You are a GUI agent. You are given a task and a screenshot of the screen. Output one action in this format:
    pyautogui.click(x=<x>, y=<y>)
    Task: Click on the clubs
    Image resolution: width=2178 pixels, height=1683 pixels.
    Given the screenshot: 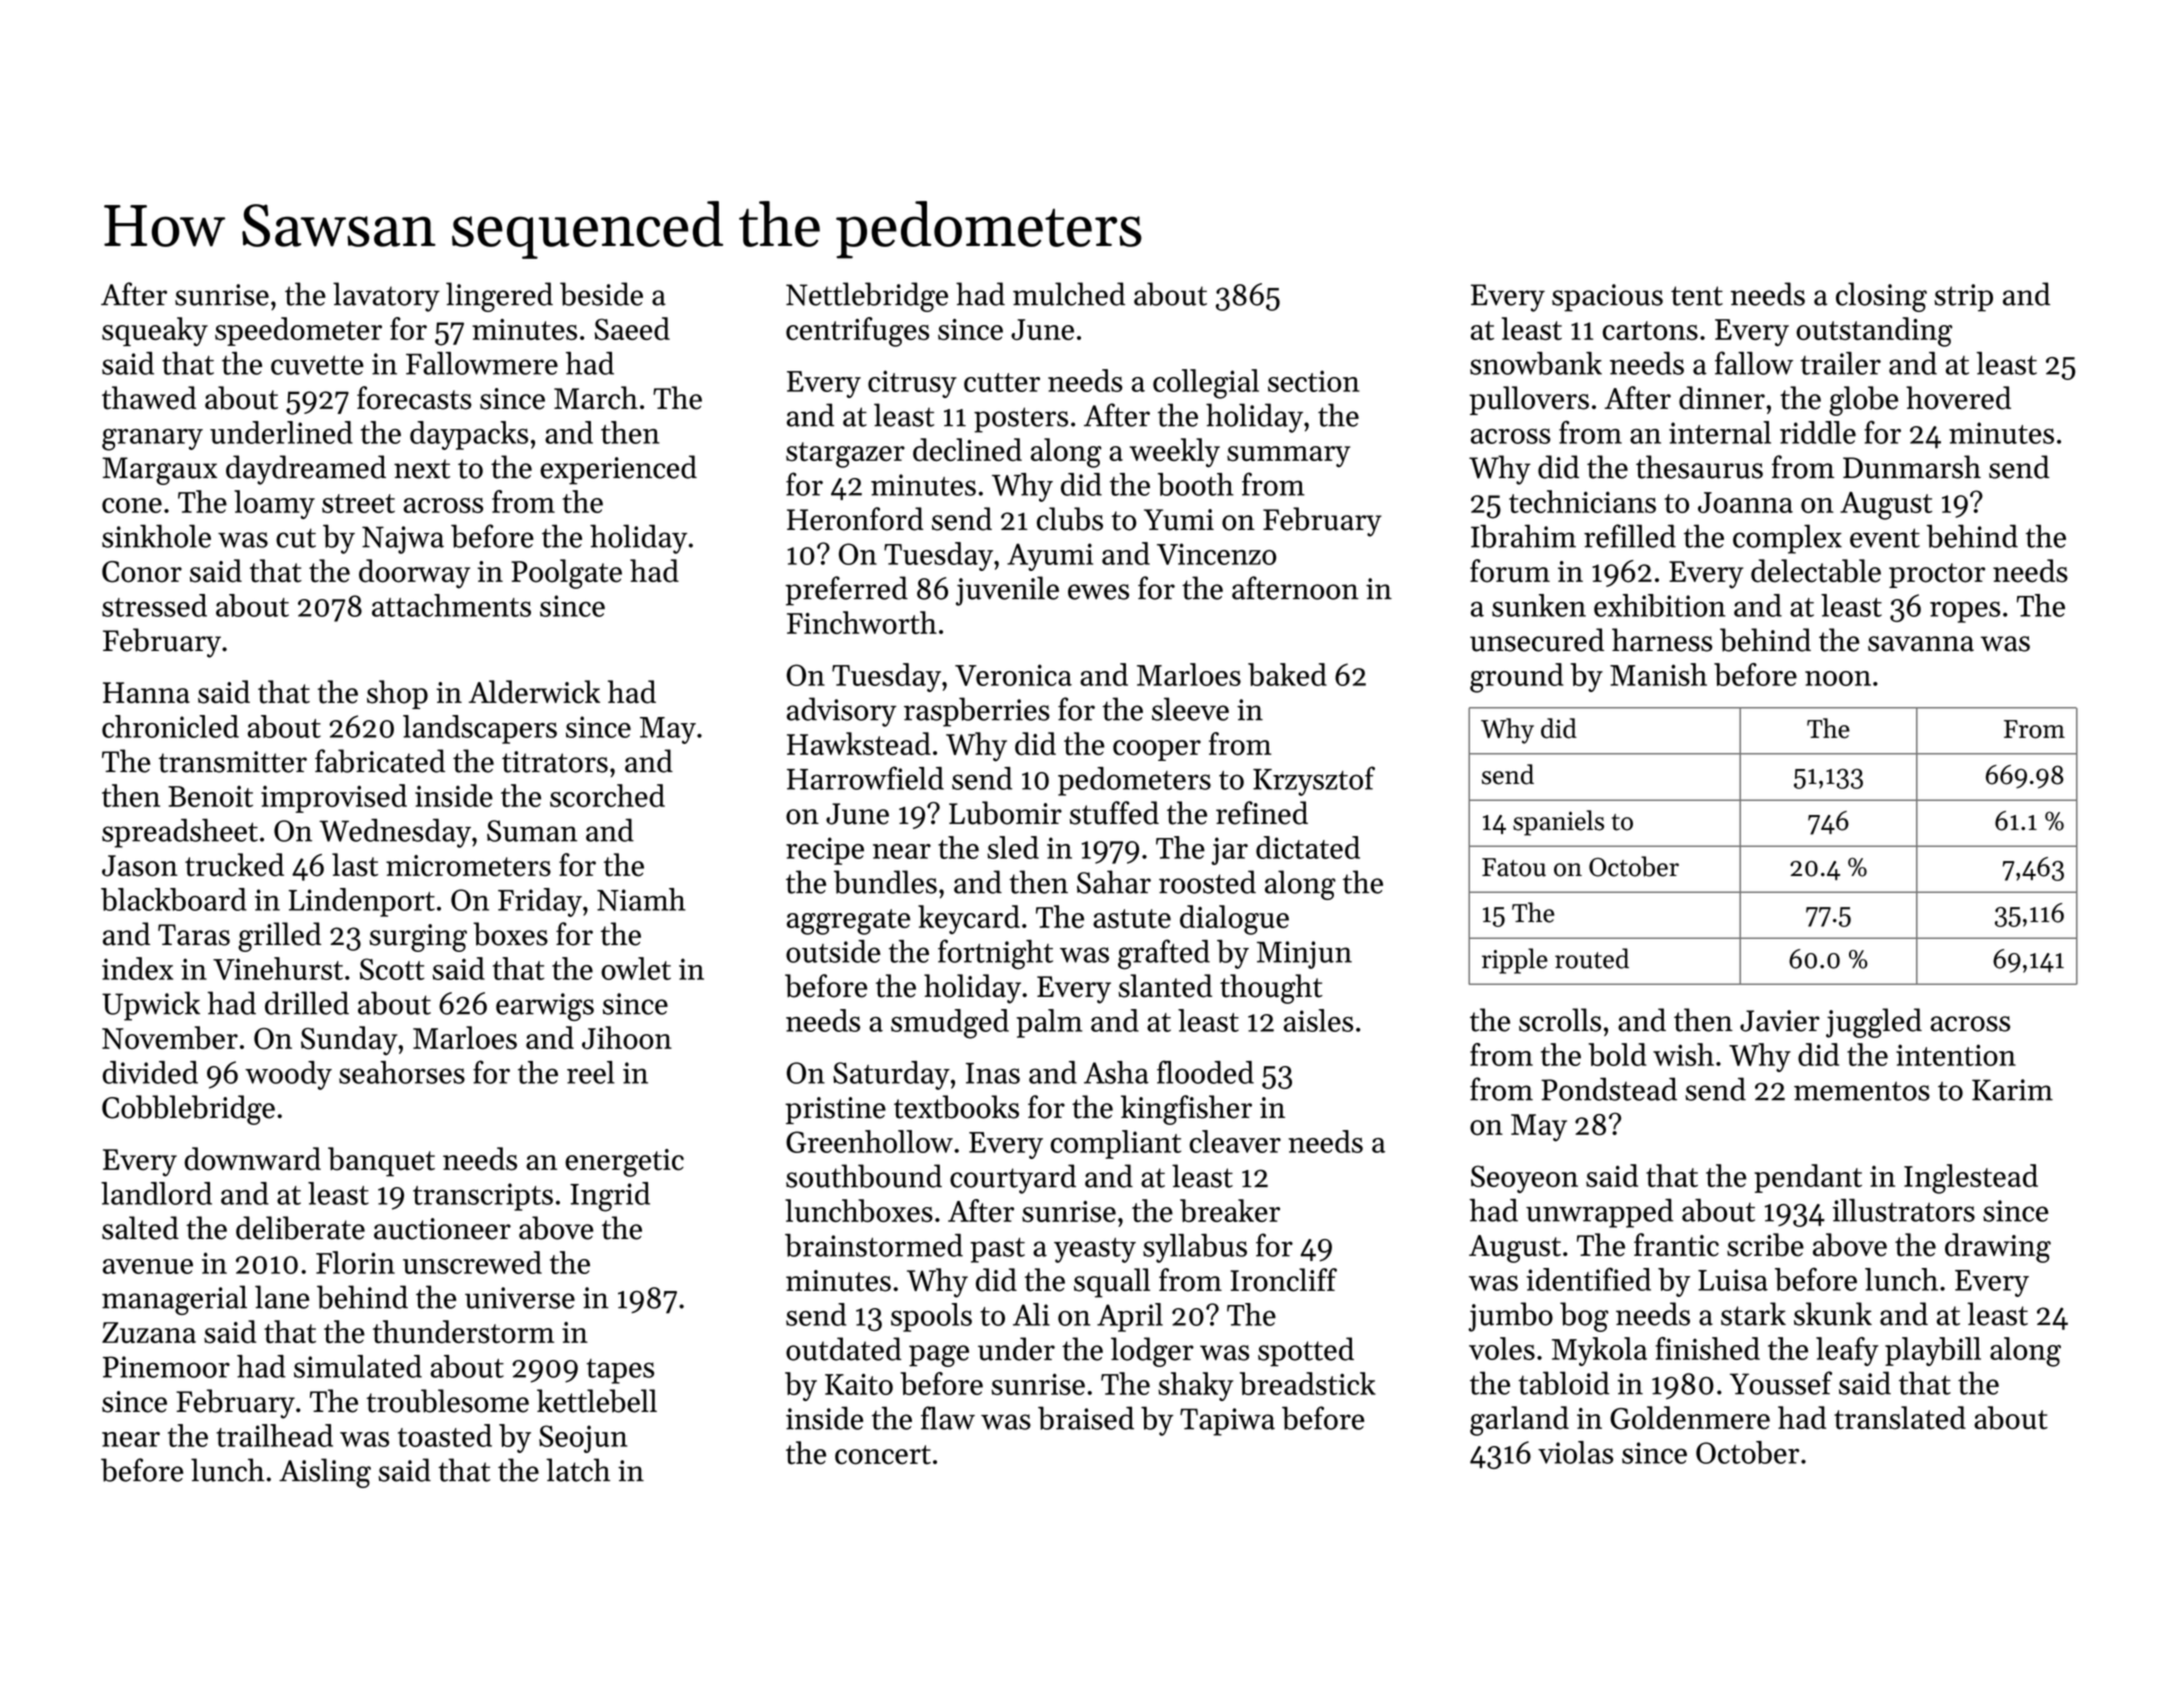 What is the action you would take?
    pyautogui.click(x=1070, y=519)
